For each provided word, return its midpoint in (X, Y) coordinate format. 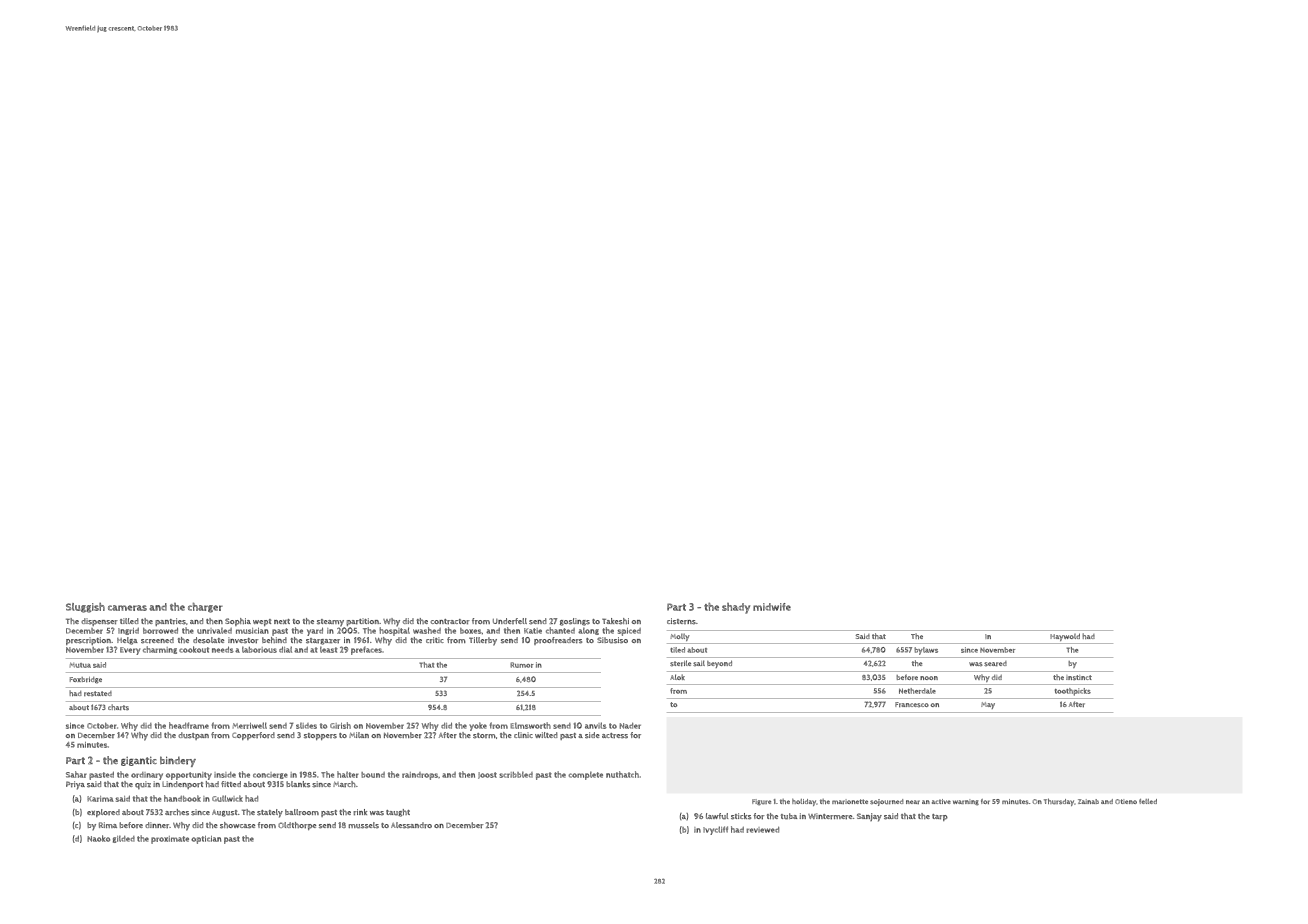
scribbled (516, 774)
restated (98, 693)
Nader (630, 726)
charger (205, 608)
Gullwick (227, 798)
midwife (772, 607)
